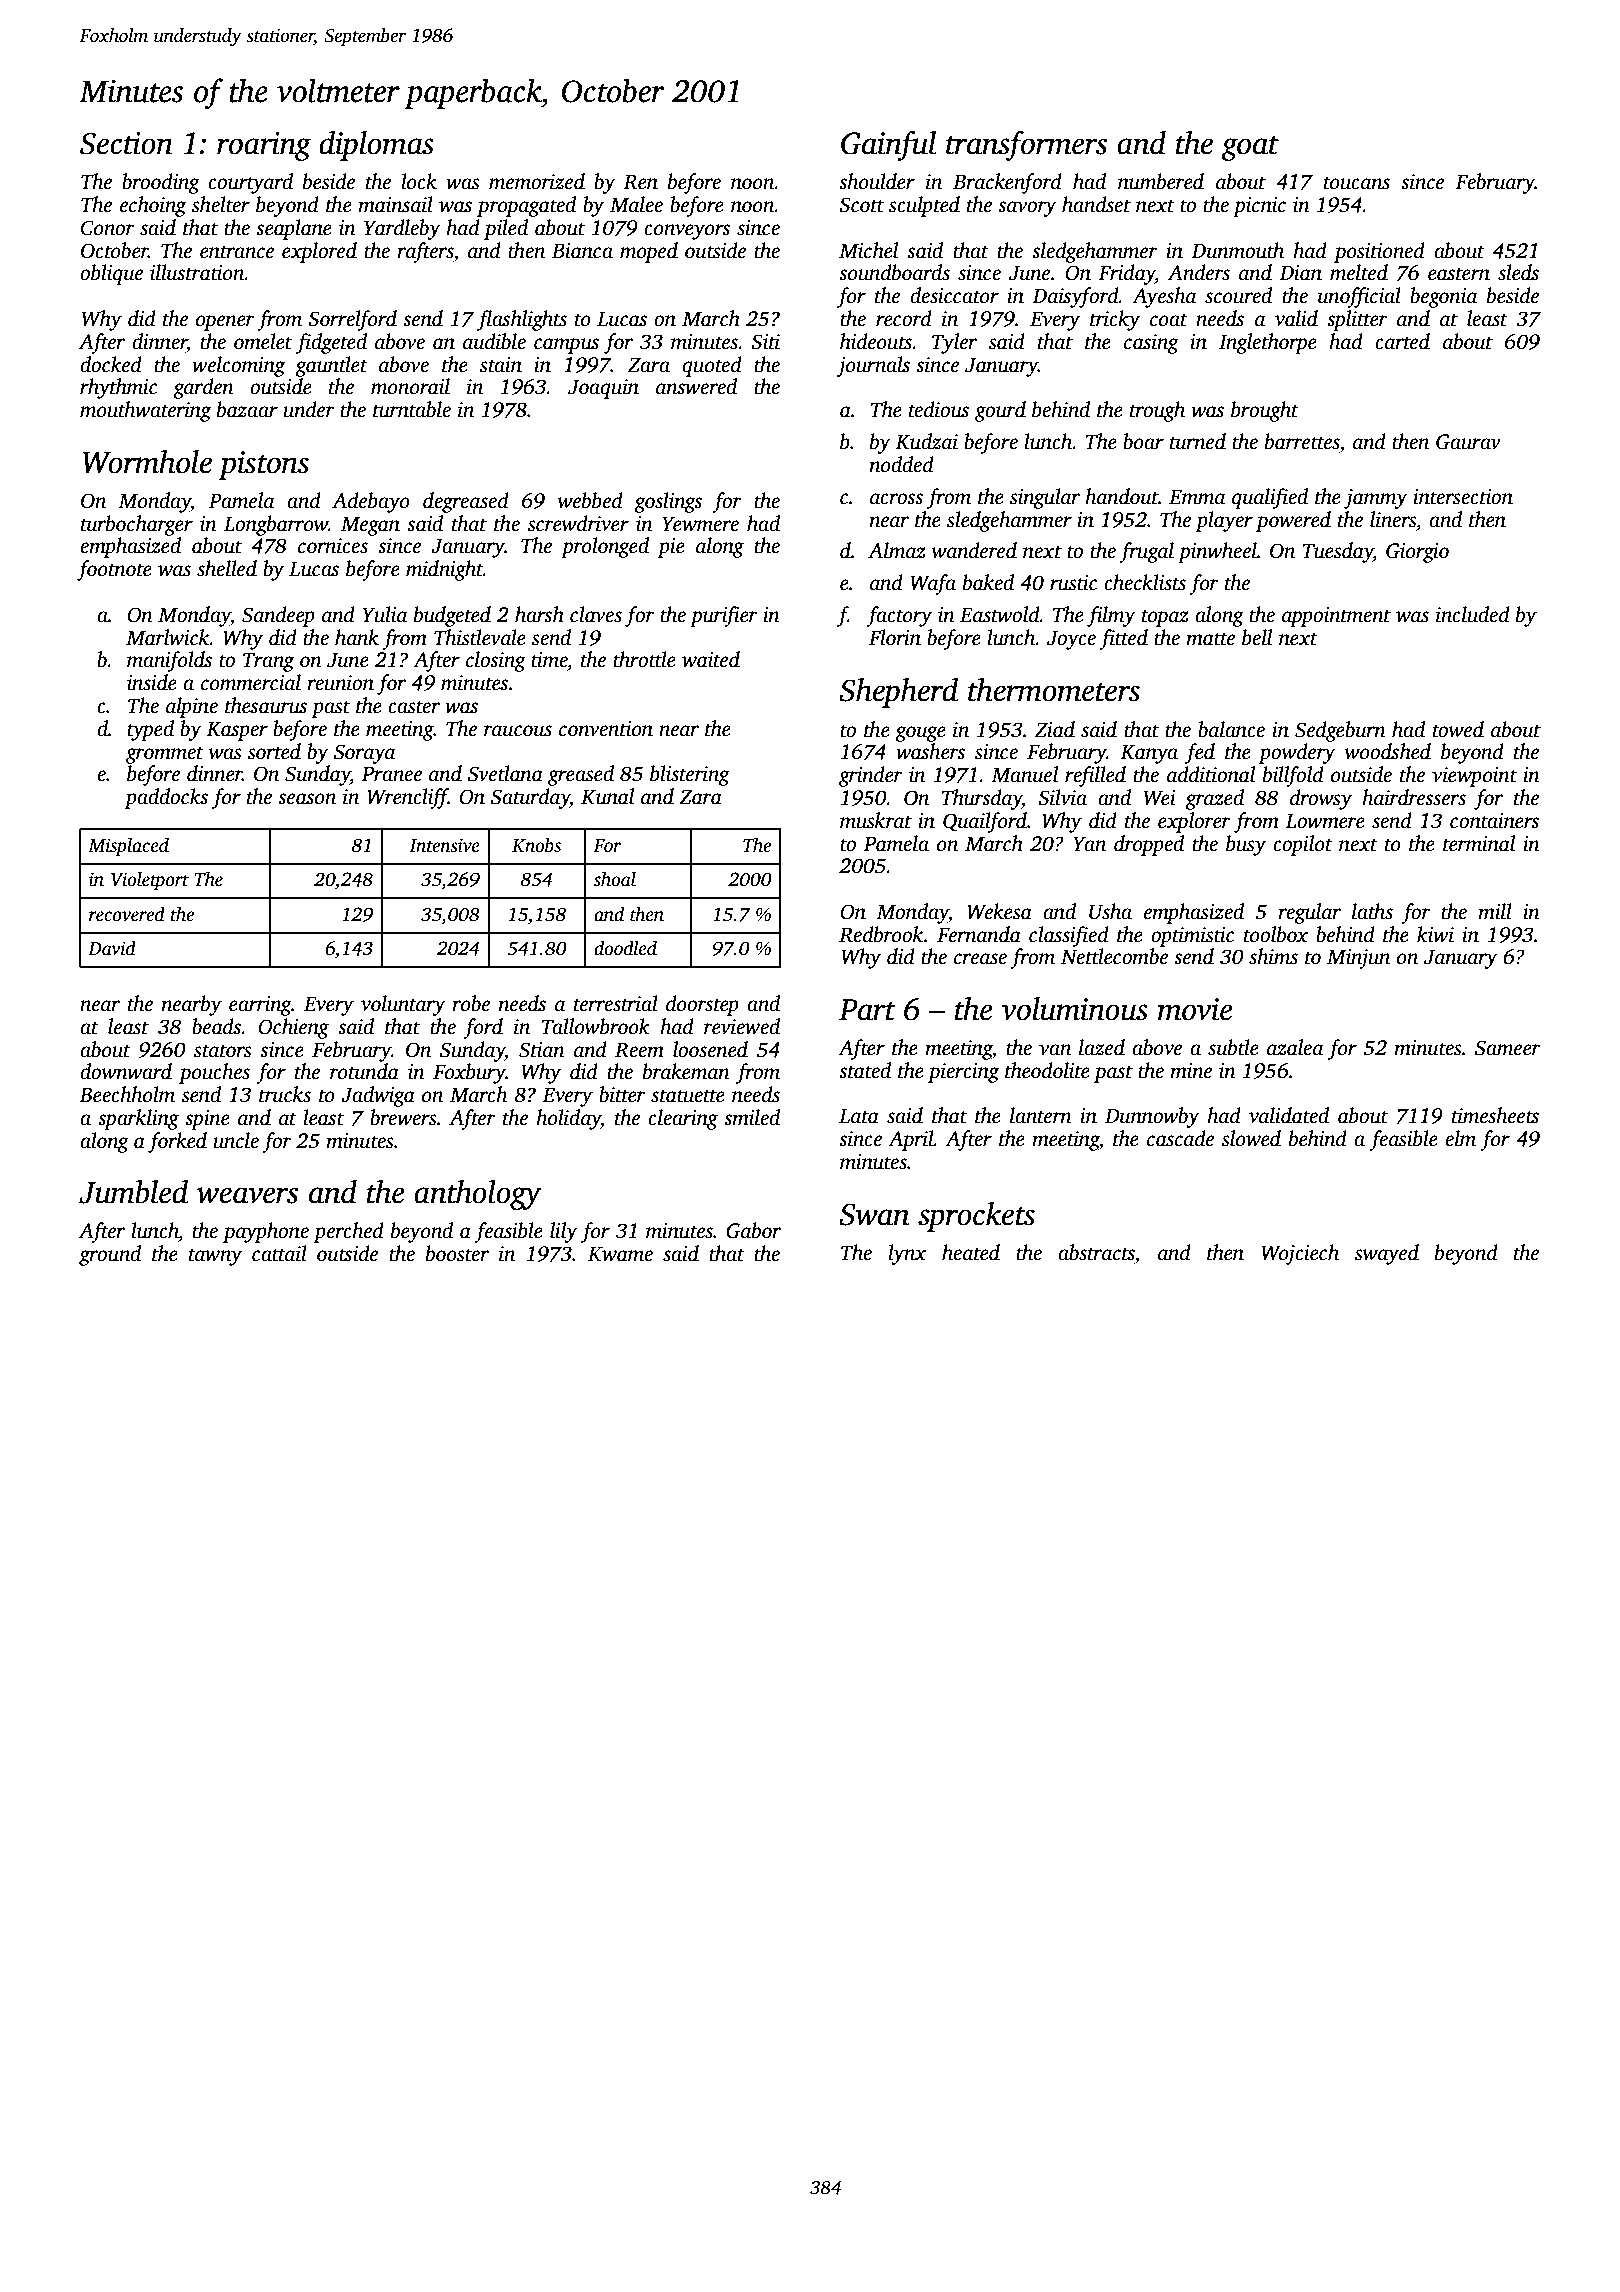 This screenshot has width=1620, height=2292. What do you see at coordinates (988, 582) in the screenshot?
I see `baked` at bounding box center [988, 582].
